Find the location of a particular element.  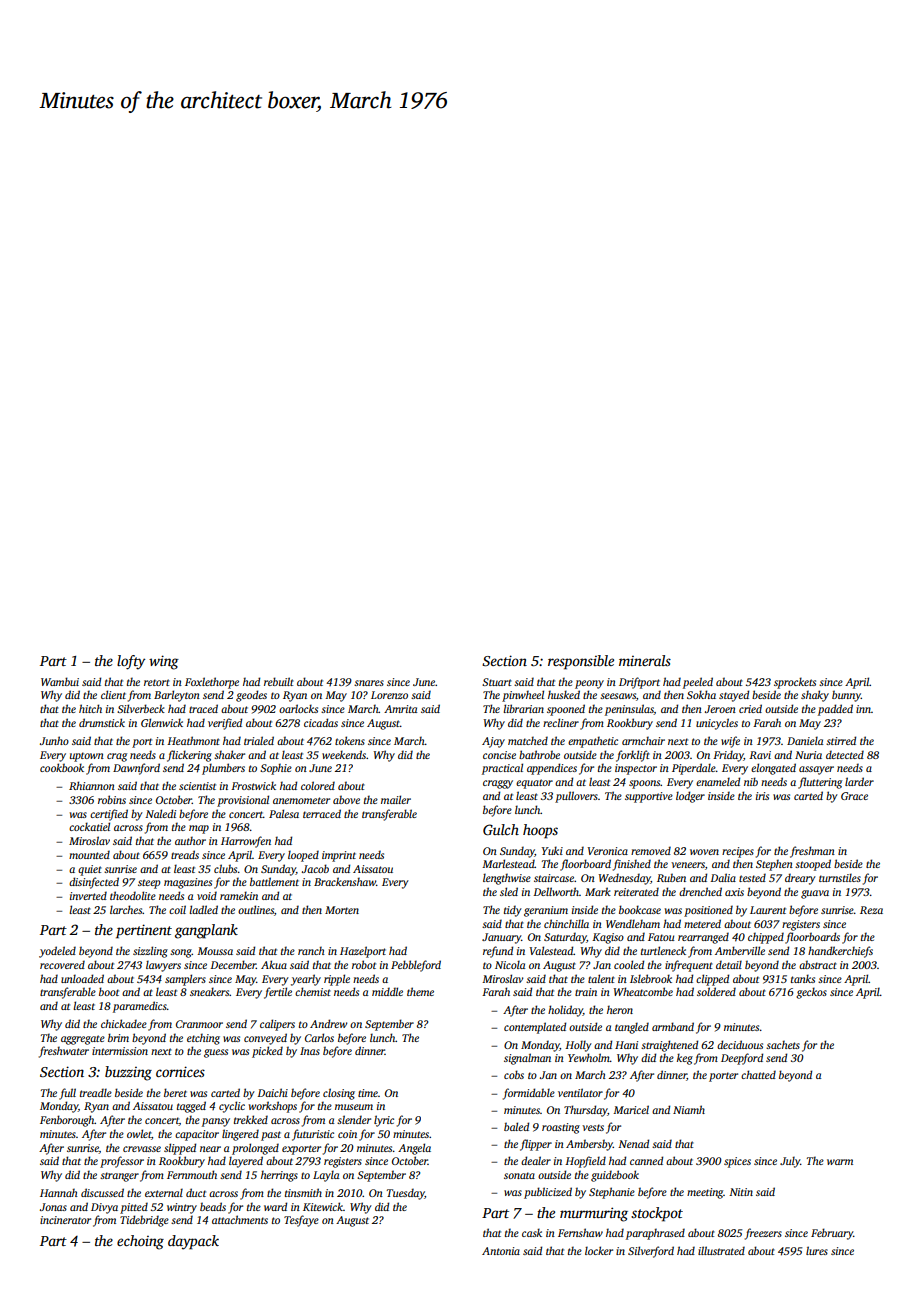

chatted is located at coordinates (758, 1074).
